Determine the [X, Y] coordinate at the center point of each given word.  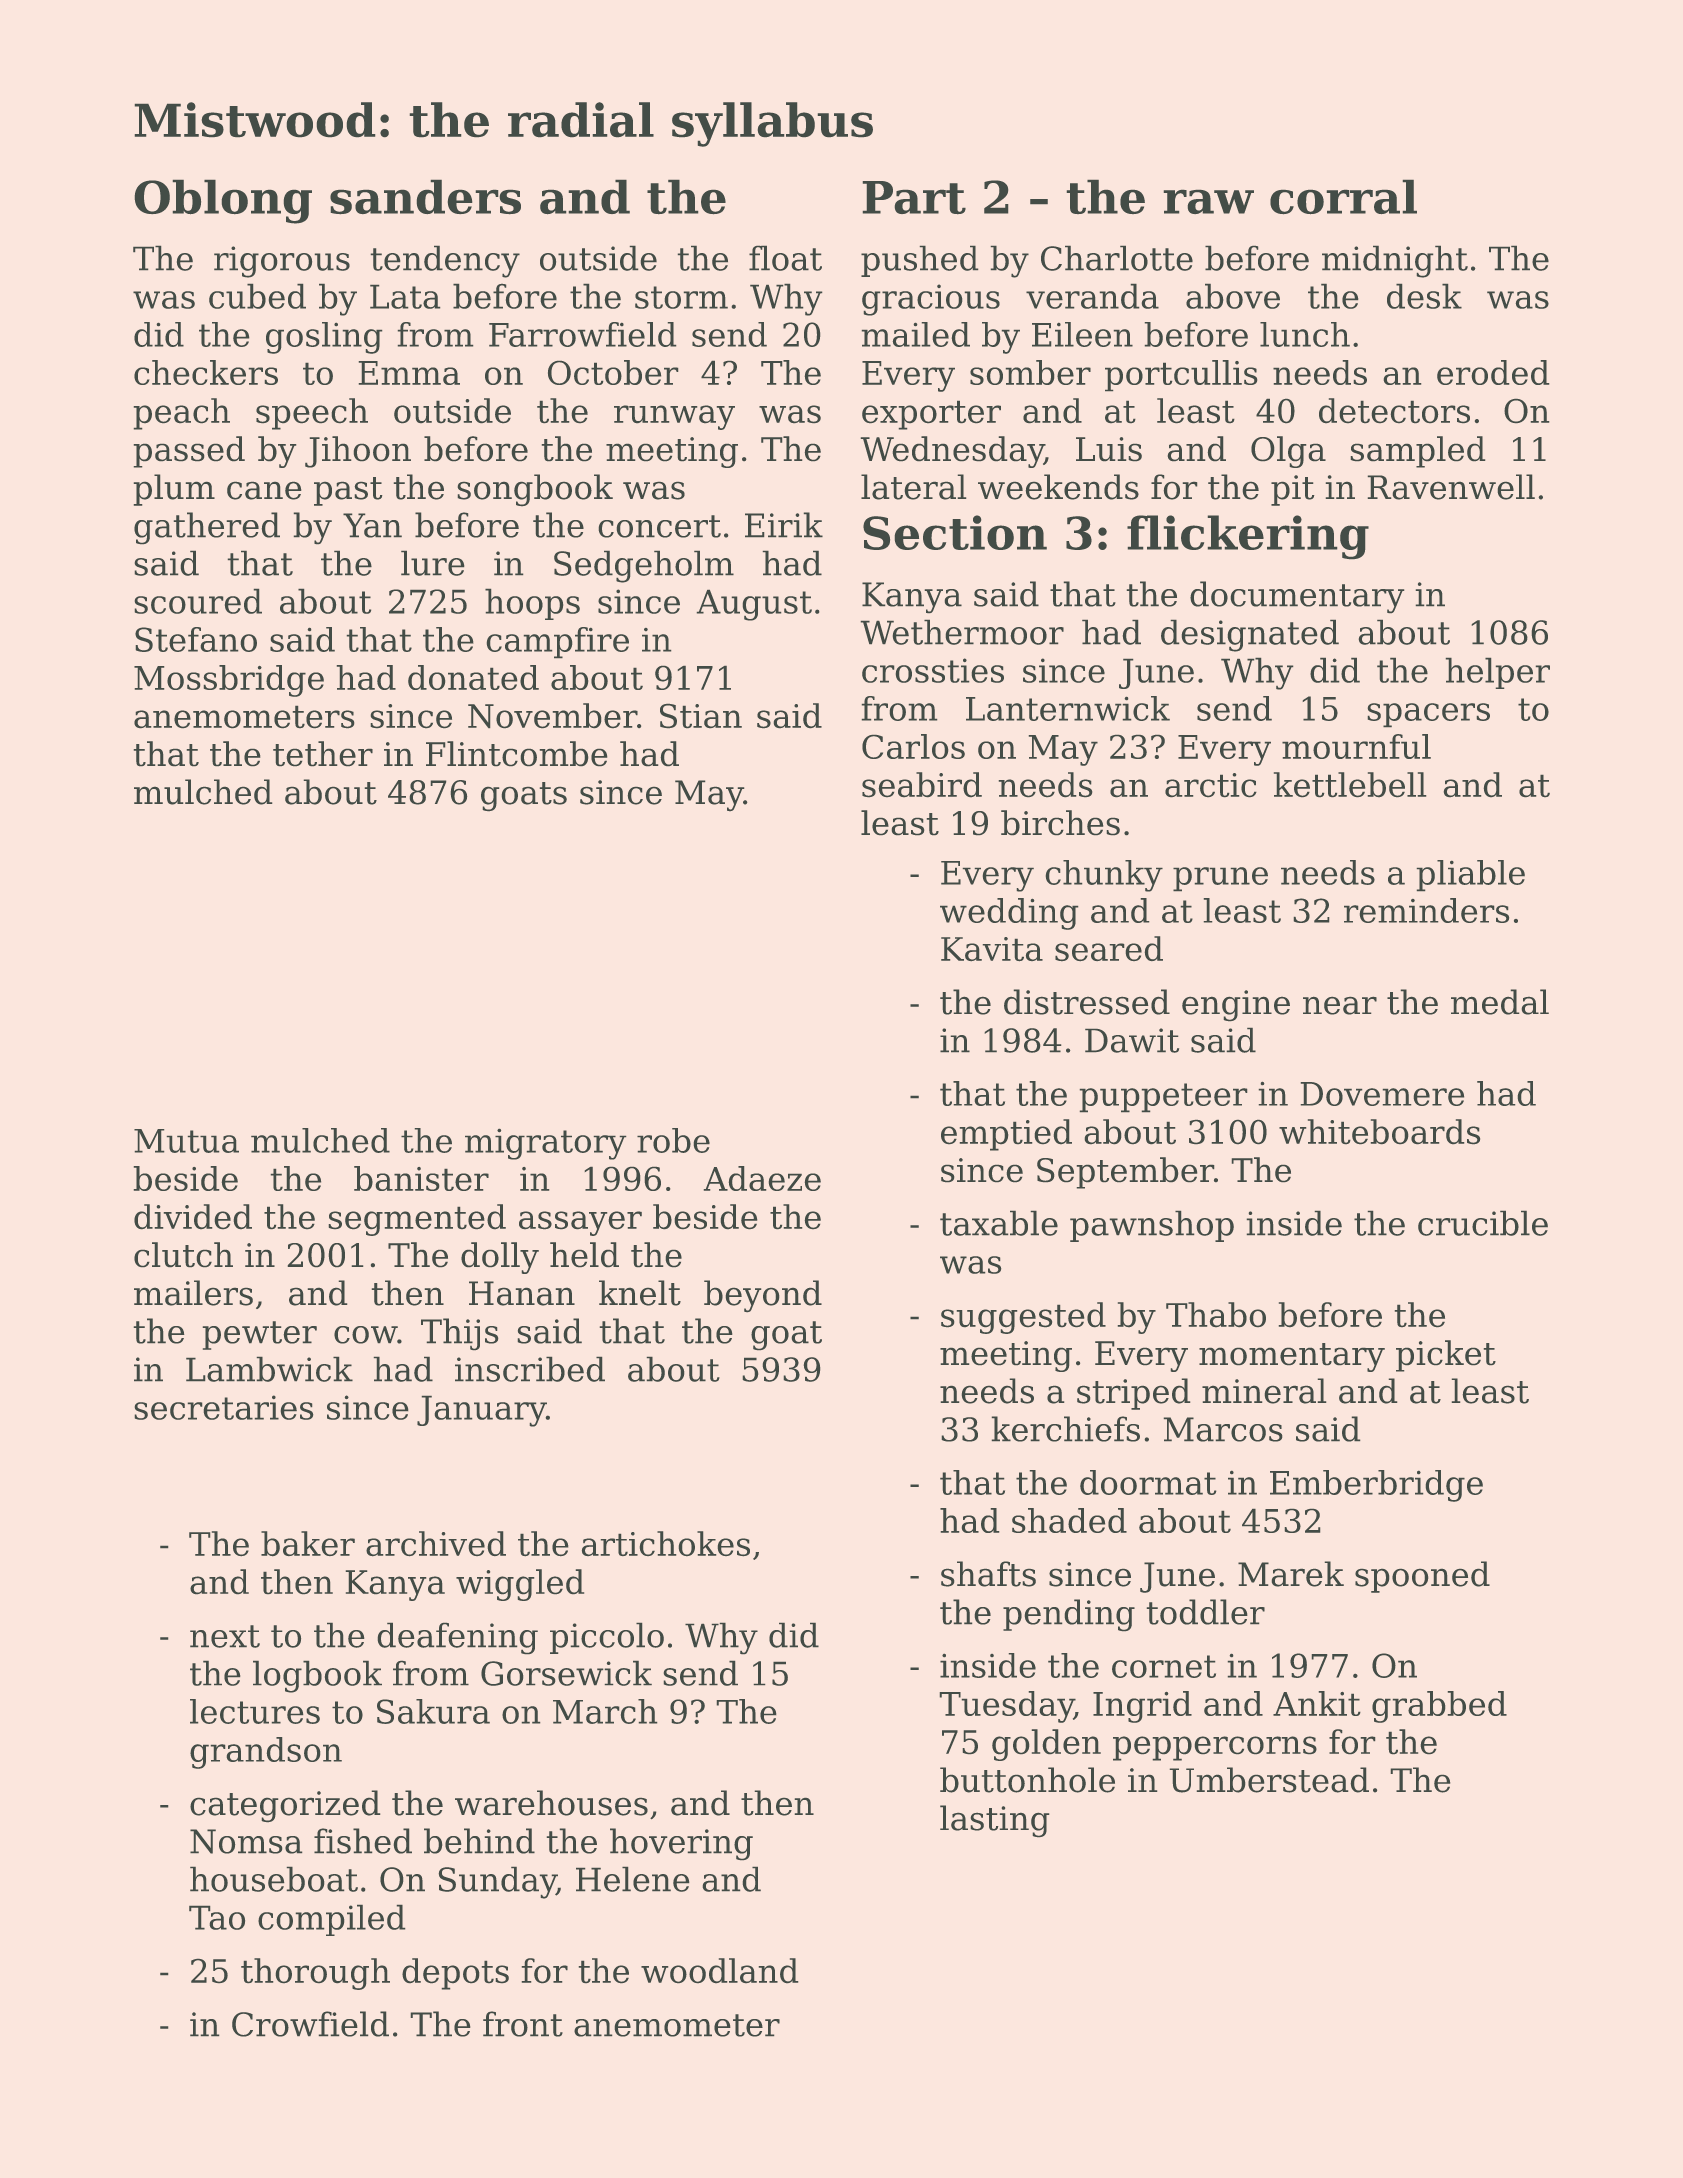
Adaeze [762, 1178]
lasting [995, 1821]
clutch [183, 1255]
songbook [535, 490]
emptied [1006, 1135]
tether [323, 754]
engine [1236, 1006]
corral [1343, 197]
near [1340, 1005]
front [523, 2024]
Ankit [1317, 1703]
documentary [1297, 597]
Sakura [433, 1711]
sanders [425, 197]
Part [914, 198]
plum [174, 490]
